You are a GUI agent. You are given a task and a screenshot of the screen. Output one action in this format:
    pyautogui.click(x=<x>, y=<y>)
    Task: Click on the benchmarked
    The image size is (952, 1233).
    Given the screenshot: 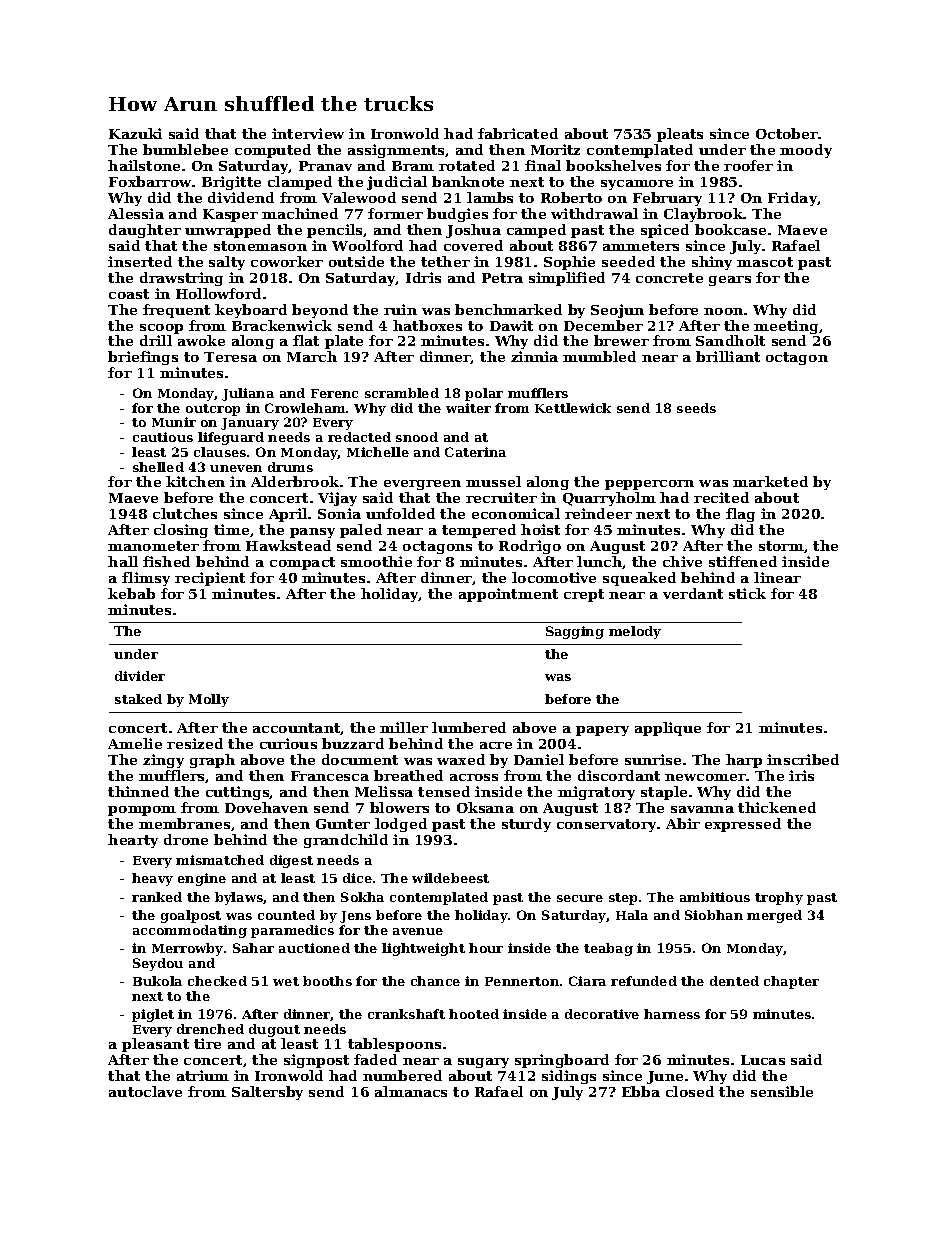 What is the action you would take?
    pyautogui.click(x=508, y=309)
